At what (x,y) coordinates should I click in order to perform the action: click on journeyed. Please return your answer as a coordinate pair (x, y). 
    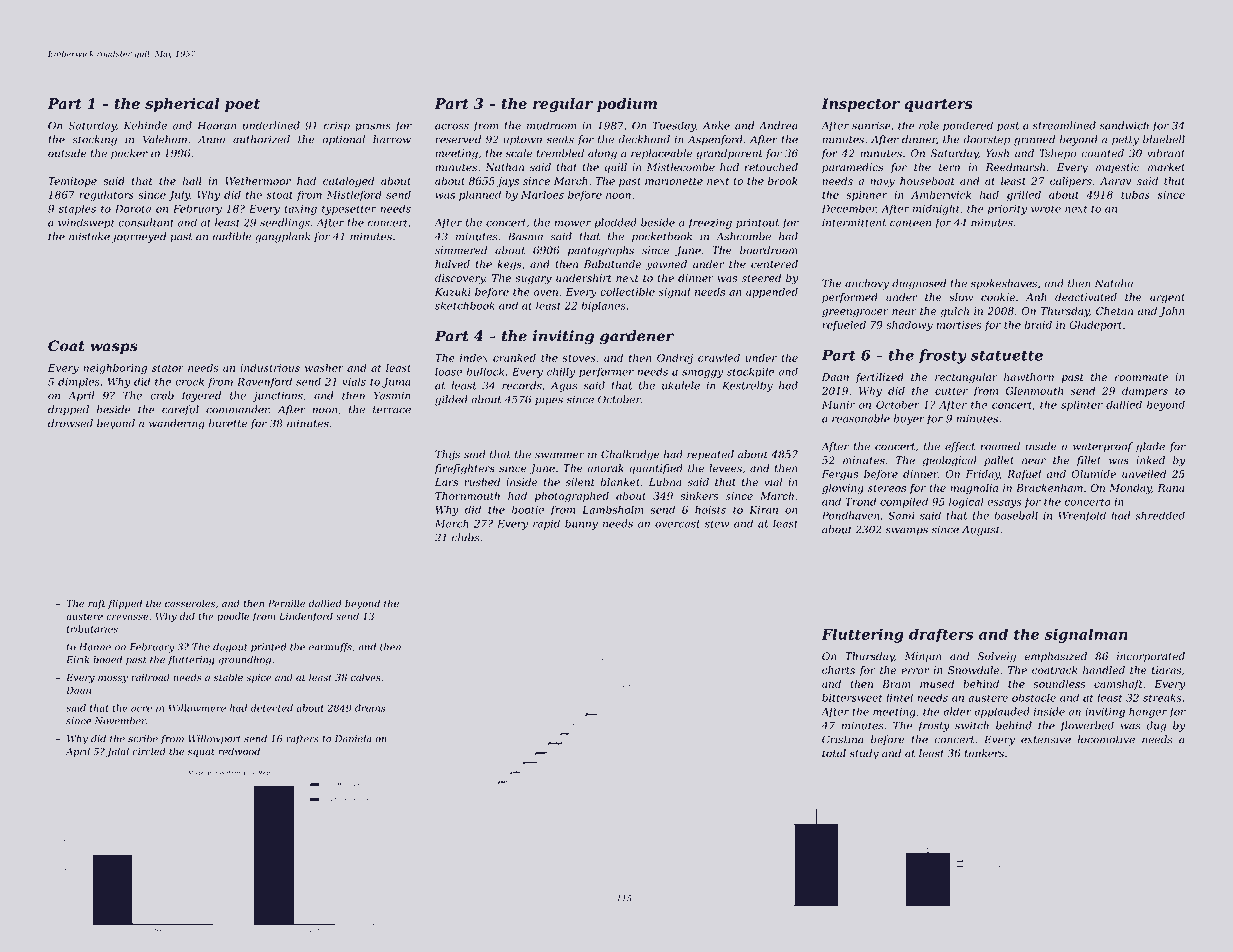
    Looking at the image, I should click on (138, 237).
